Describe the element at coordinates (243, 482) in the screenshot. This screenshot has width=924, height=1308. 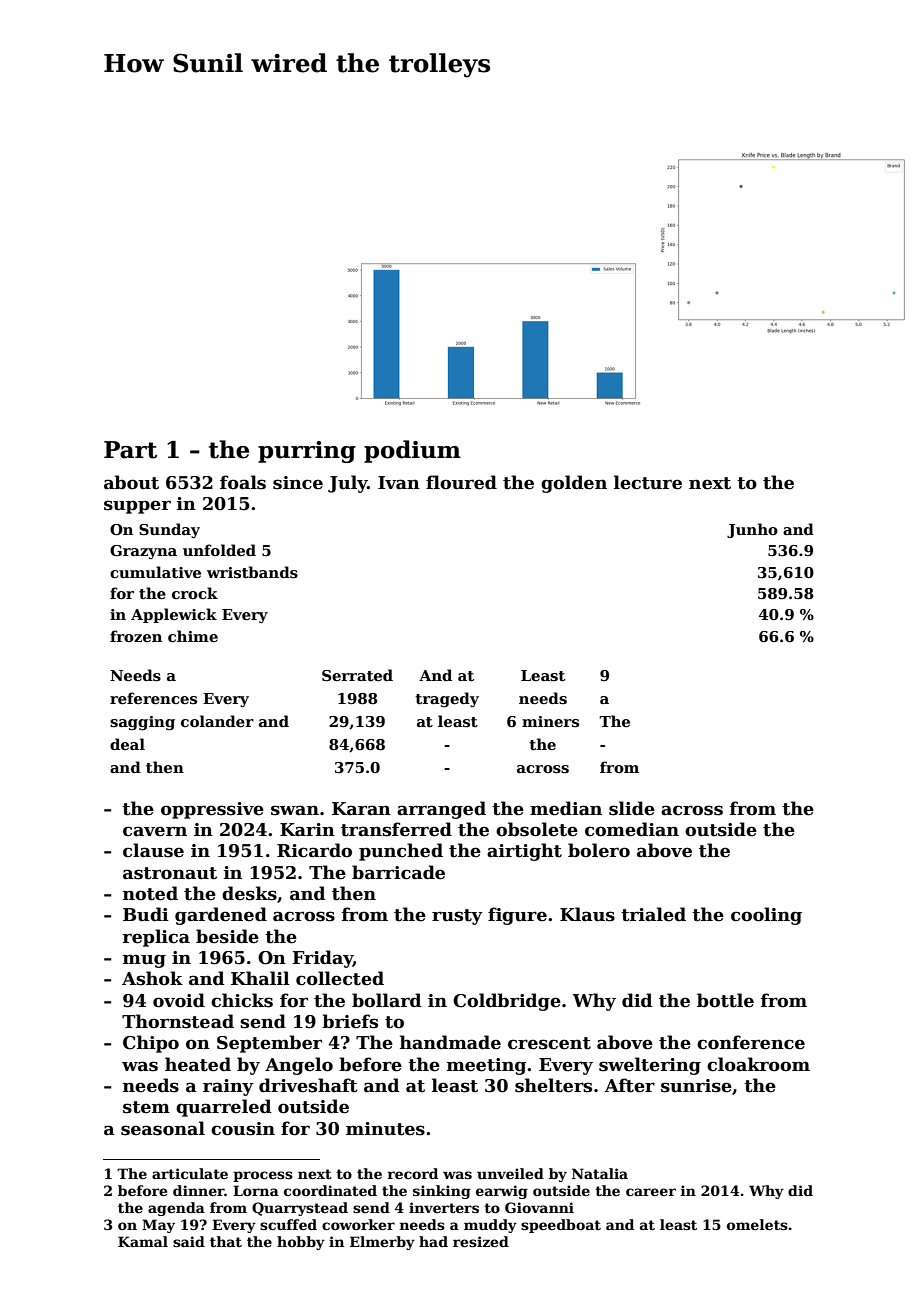
I see `foals` at that location.
